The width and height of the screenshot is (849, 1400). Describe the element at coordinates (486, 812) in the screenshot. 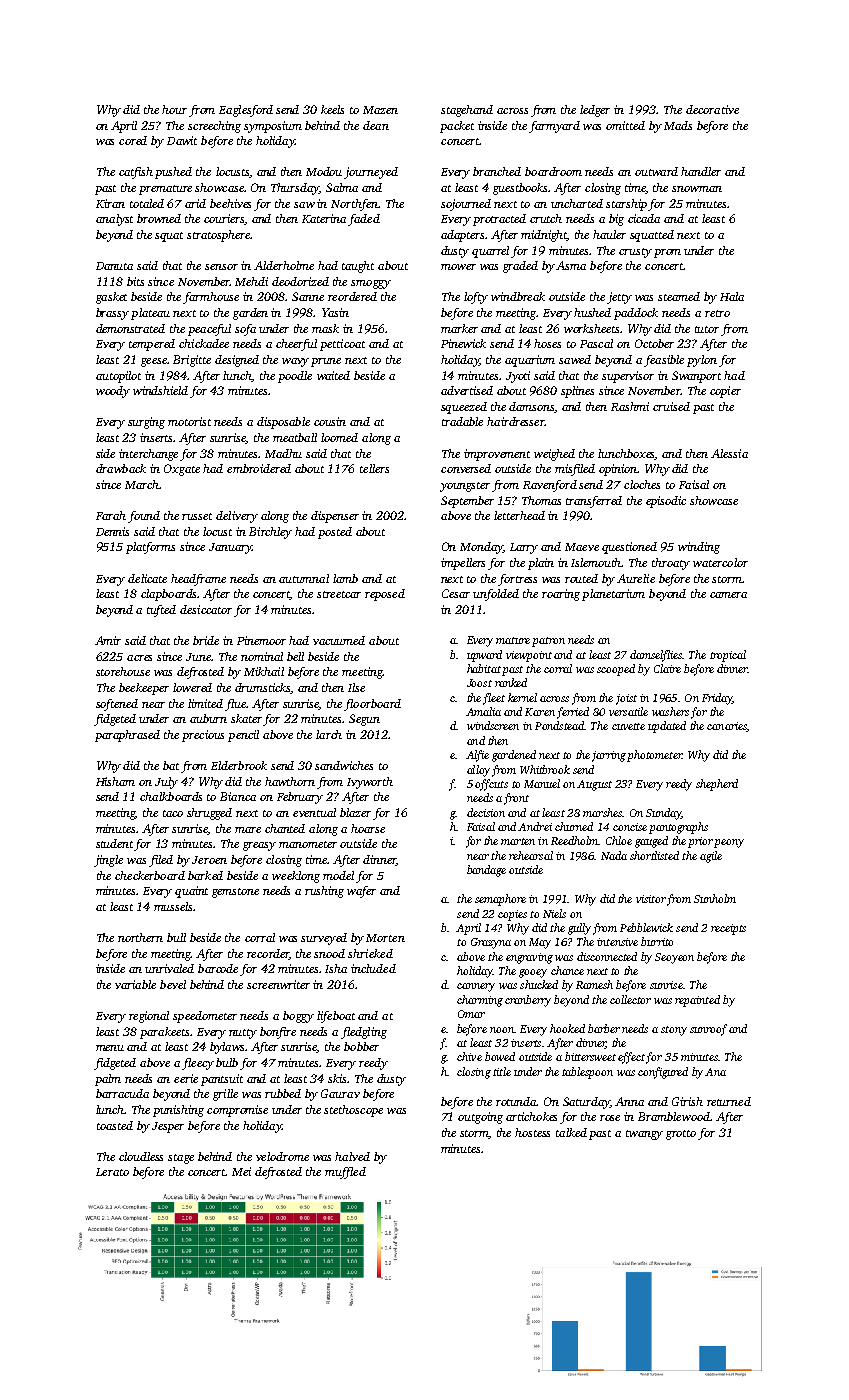

I see `decision` at that location.
